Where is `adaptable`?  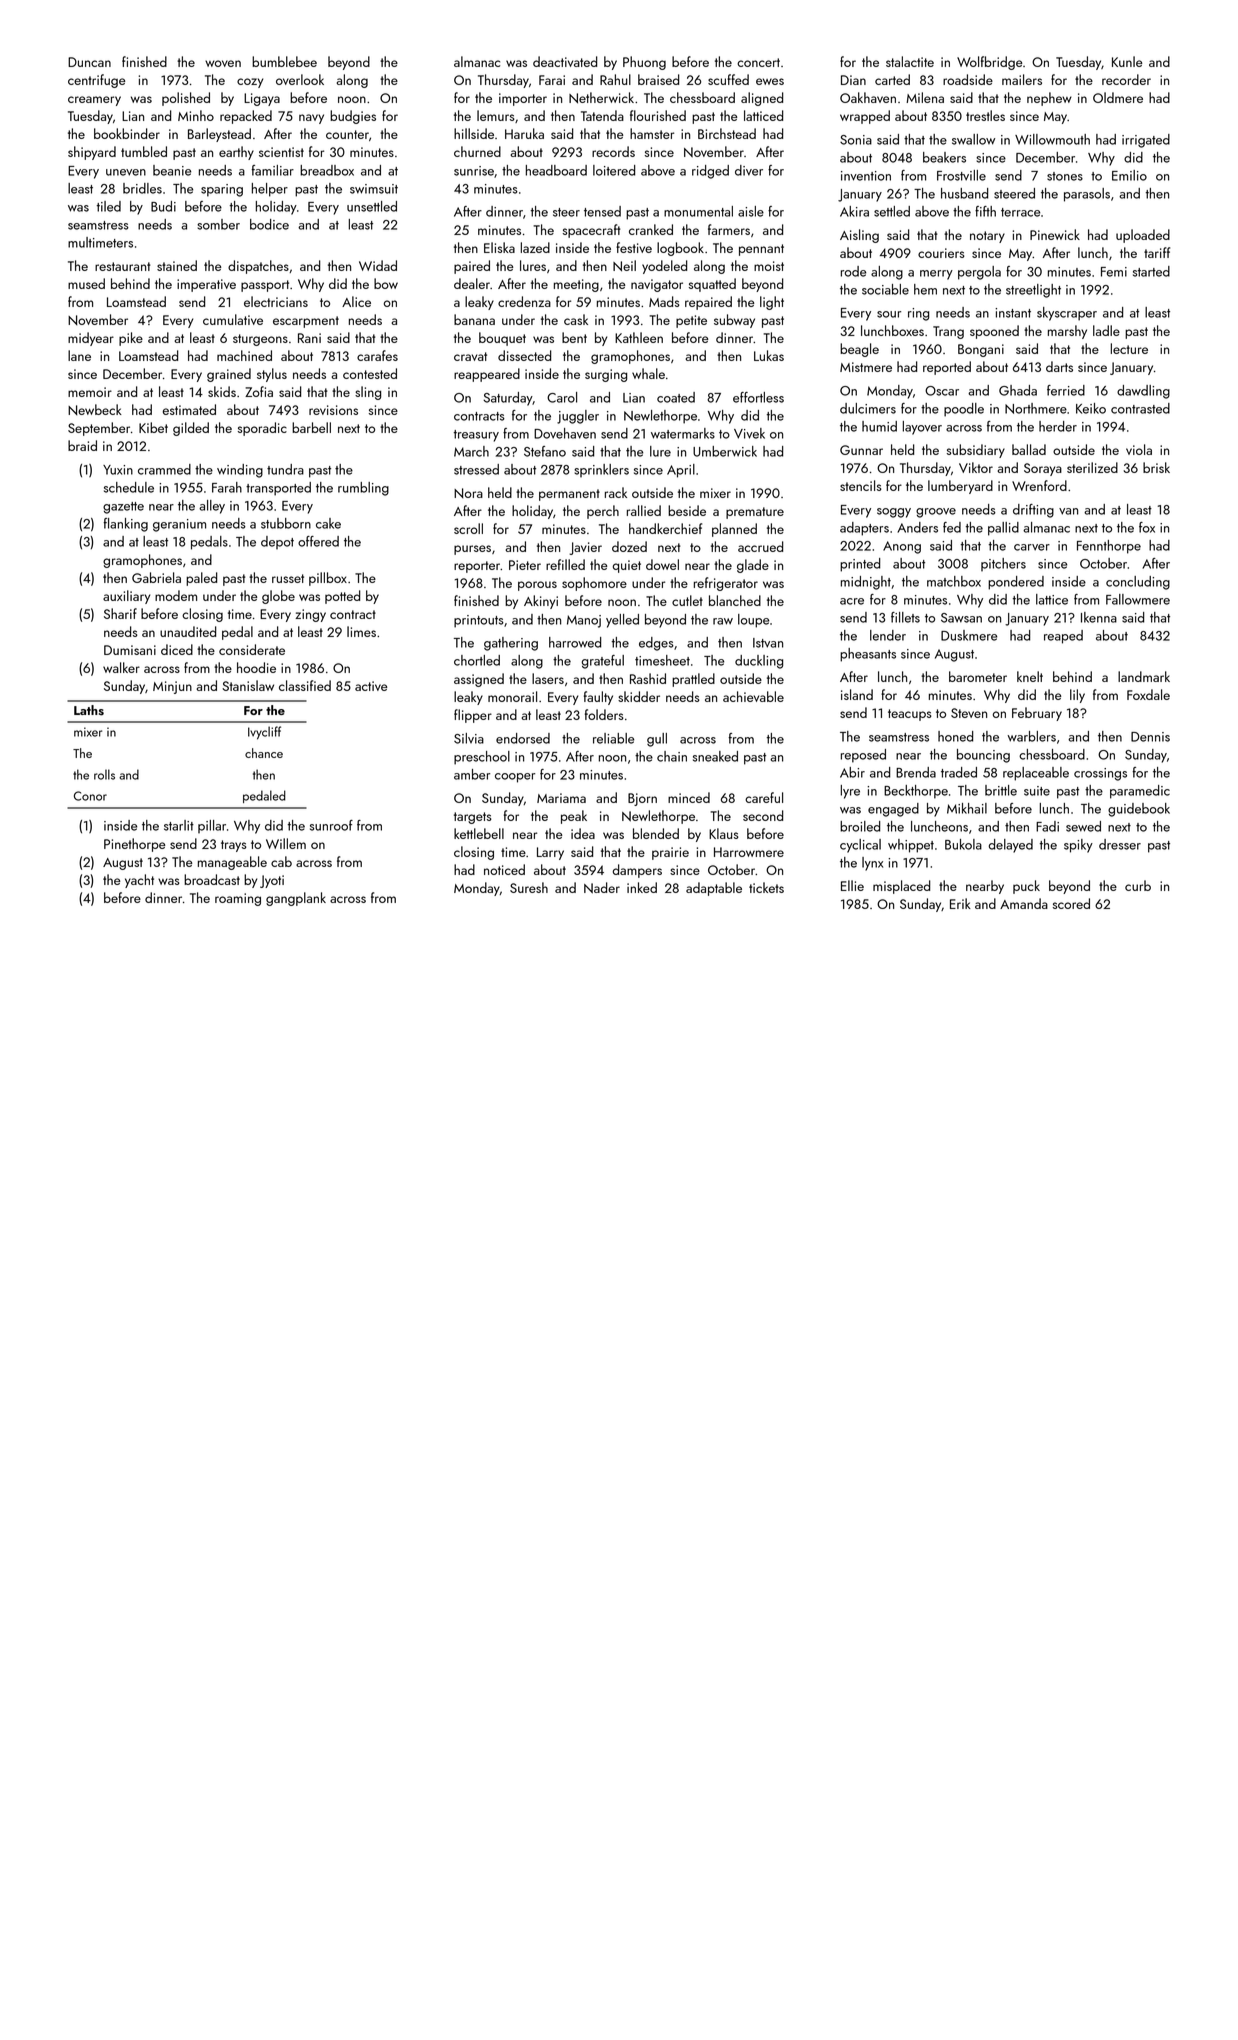 adaptable is located at coordinates (714, 889).
